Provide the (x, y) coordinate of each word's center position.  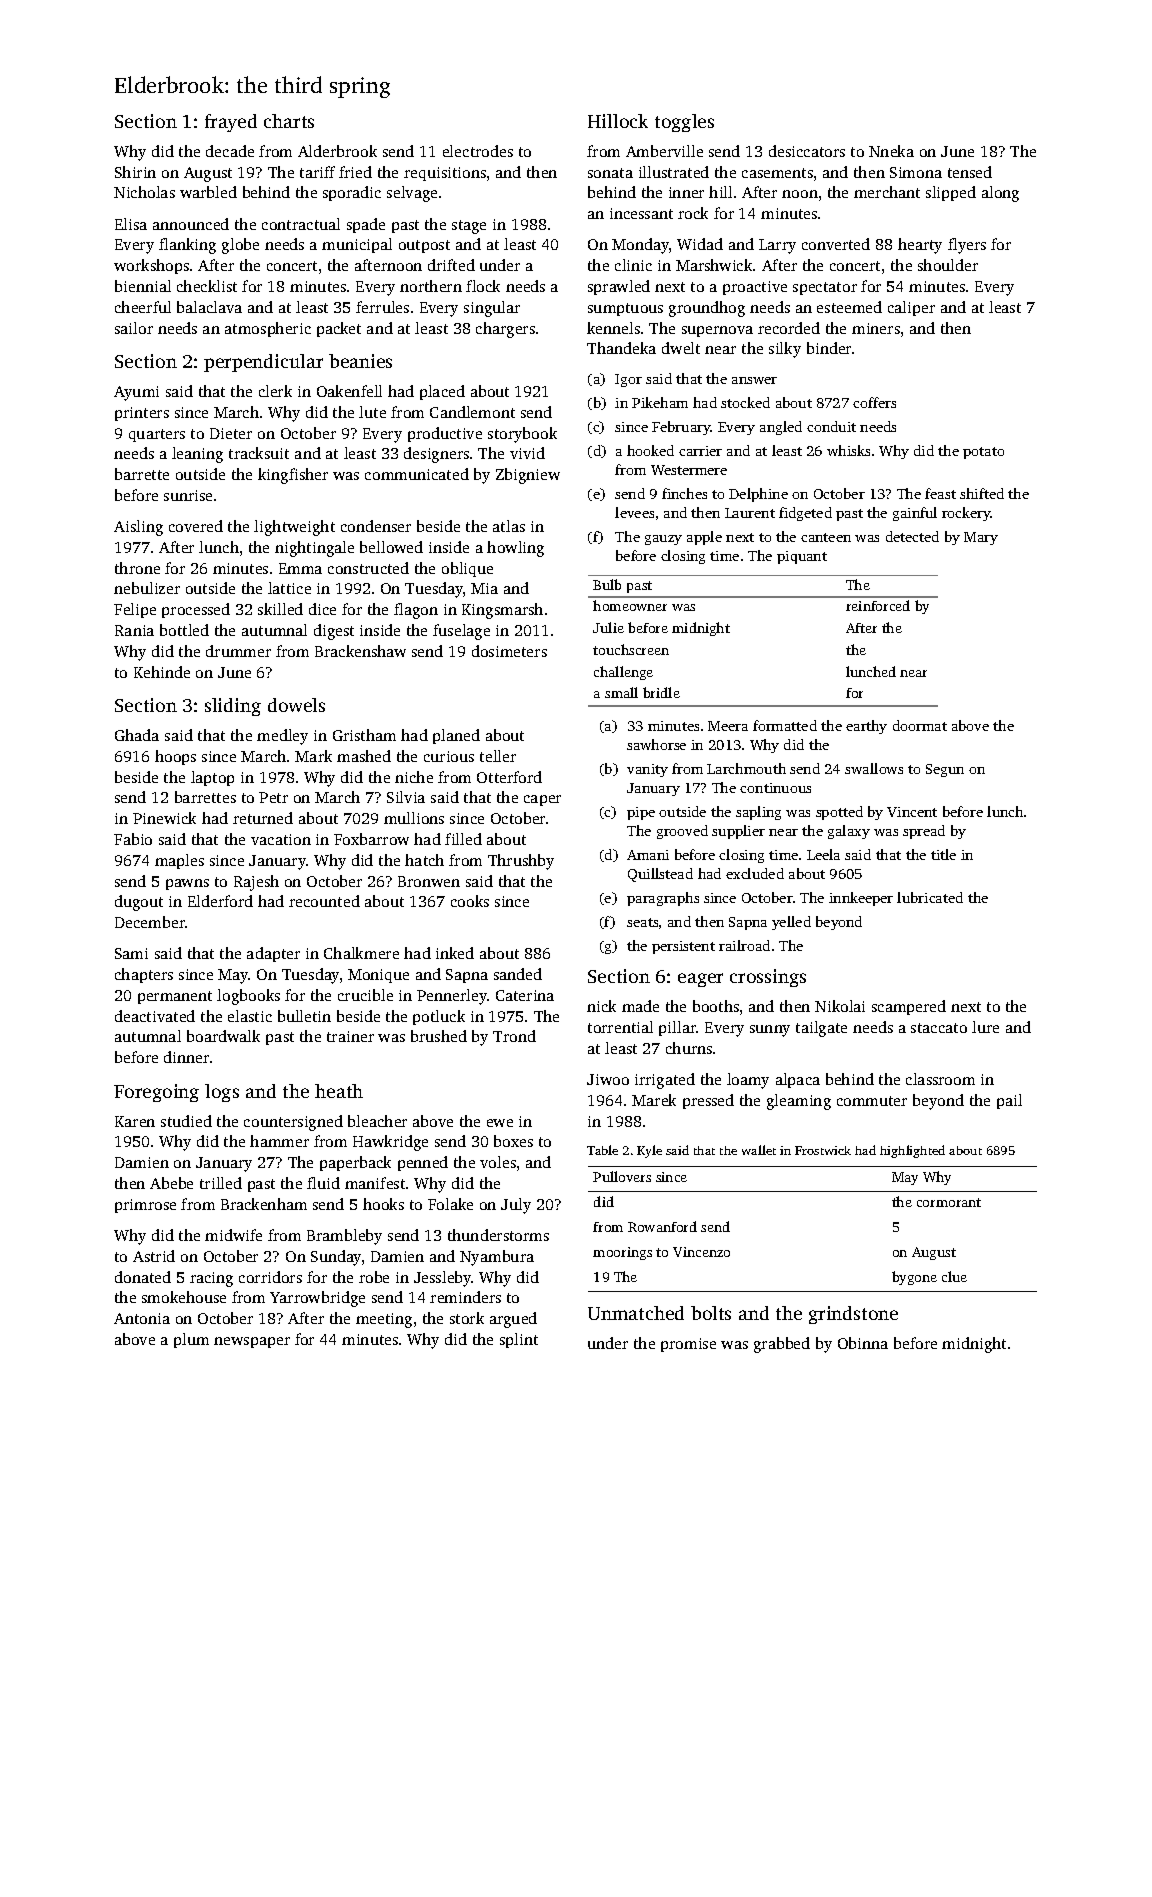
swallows (874, 768)
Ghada (137, 735)
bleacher (377, 1121)
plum (191, 1340)
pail (1009, 1101)
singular (492, 309)
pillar (678, 1028)
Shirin (135, 172)
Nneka (891, 151)
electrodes (478, 151)
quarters (157, 435)
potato (983, 453)
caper (542, 800)
